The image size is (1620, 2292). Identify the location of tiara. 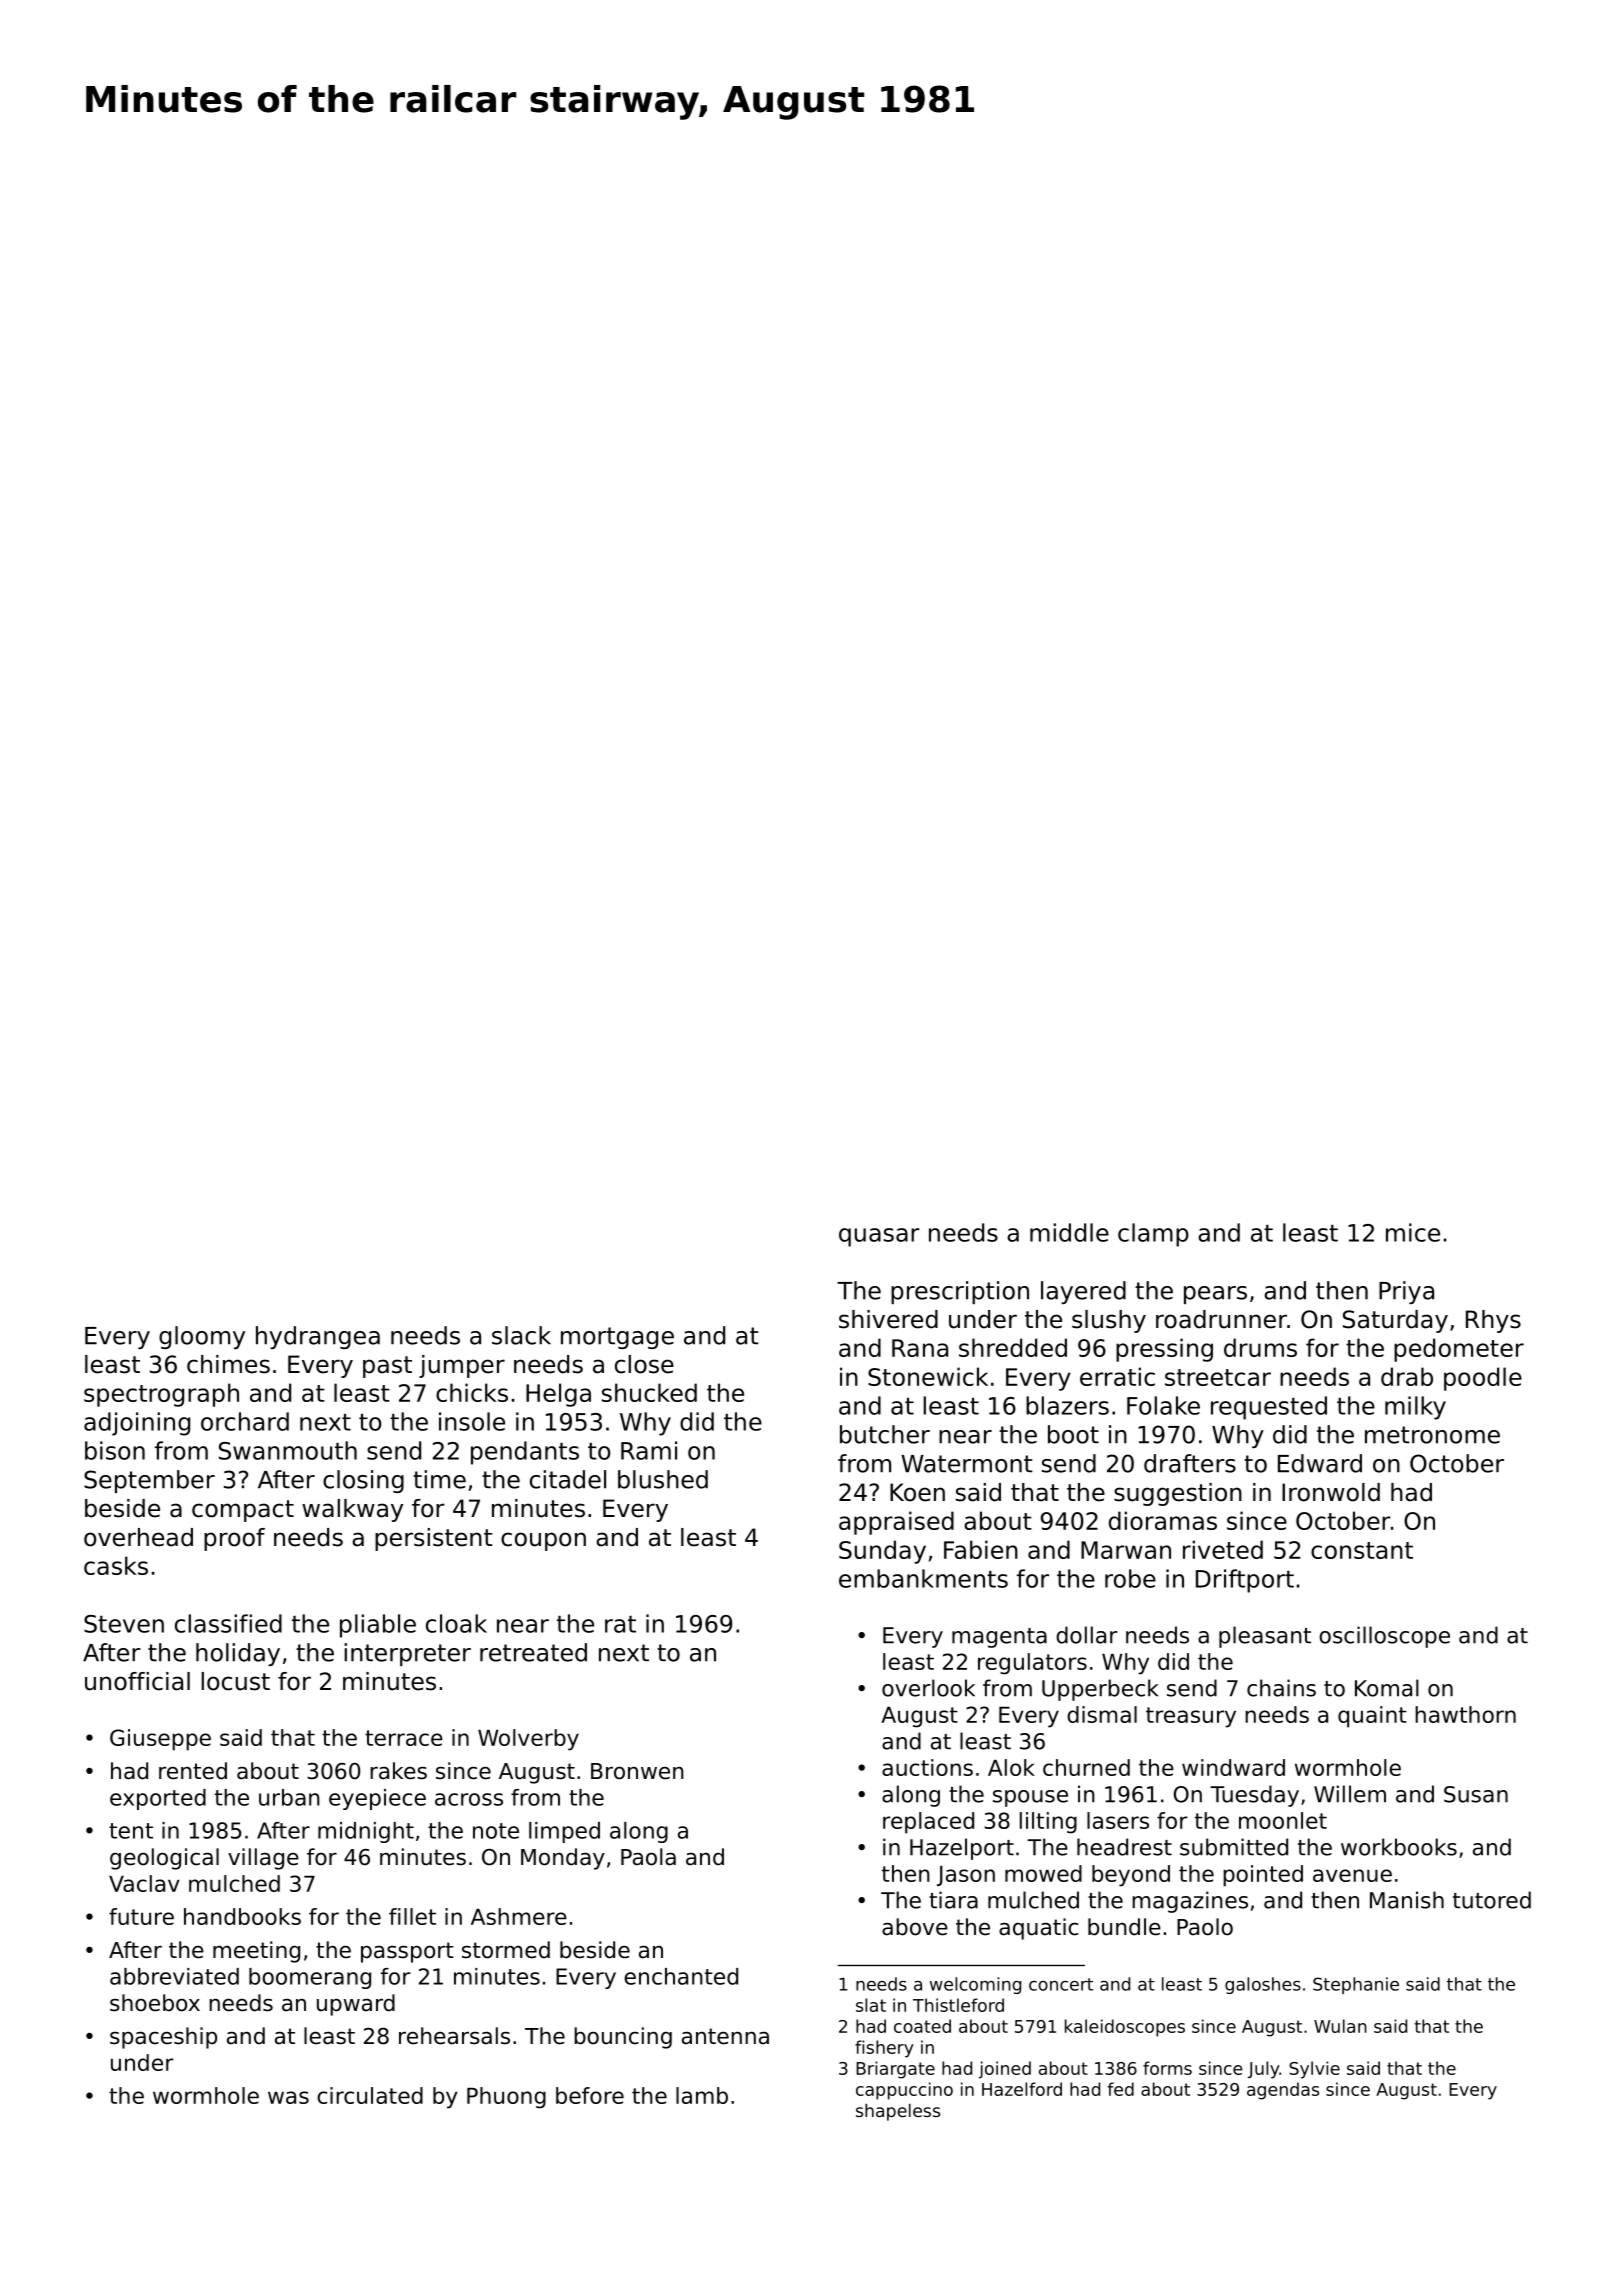
(953, 1900).
